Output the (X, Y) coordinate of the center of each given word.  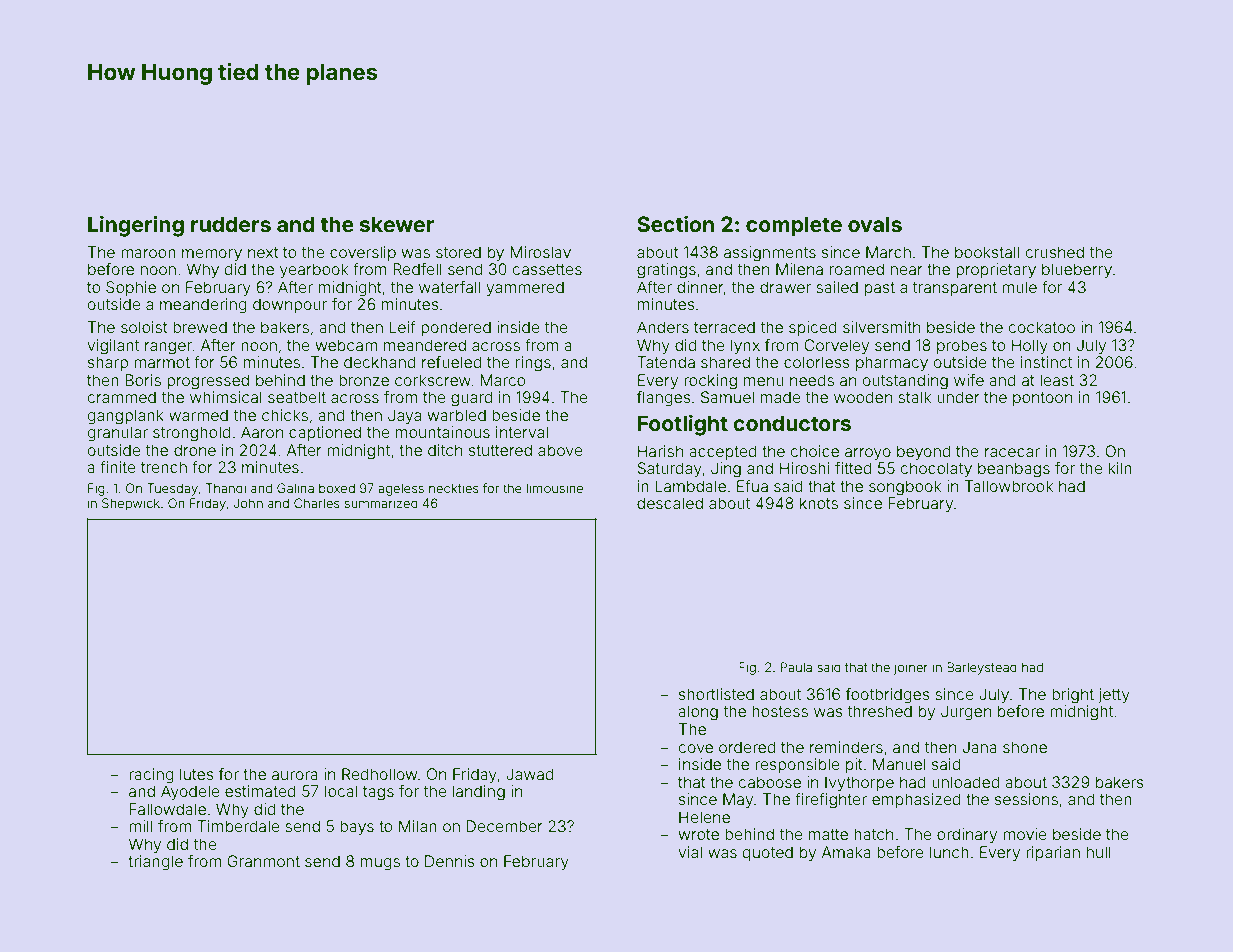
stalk (914, 397)
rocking (710, 382)
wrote (698, 834)
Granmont (263, 861)
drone (195, 450)
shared (725, 362)
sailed (837, 287)
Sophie (131, 288)
